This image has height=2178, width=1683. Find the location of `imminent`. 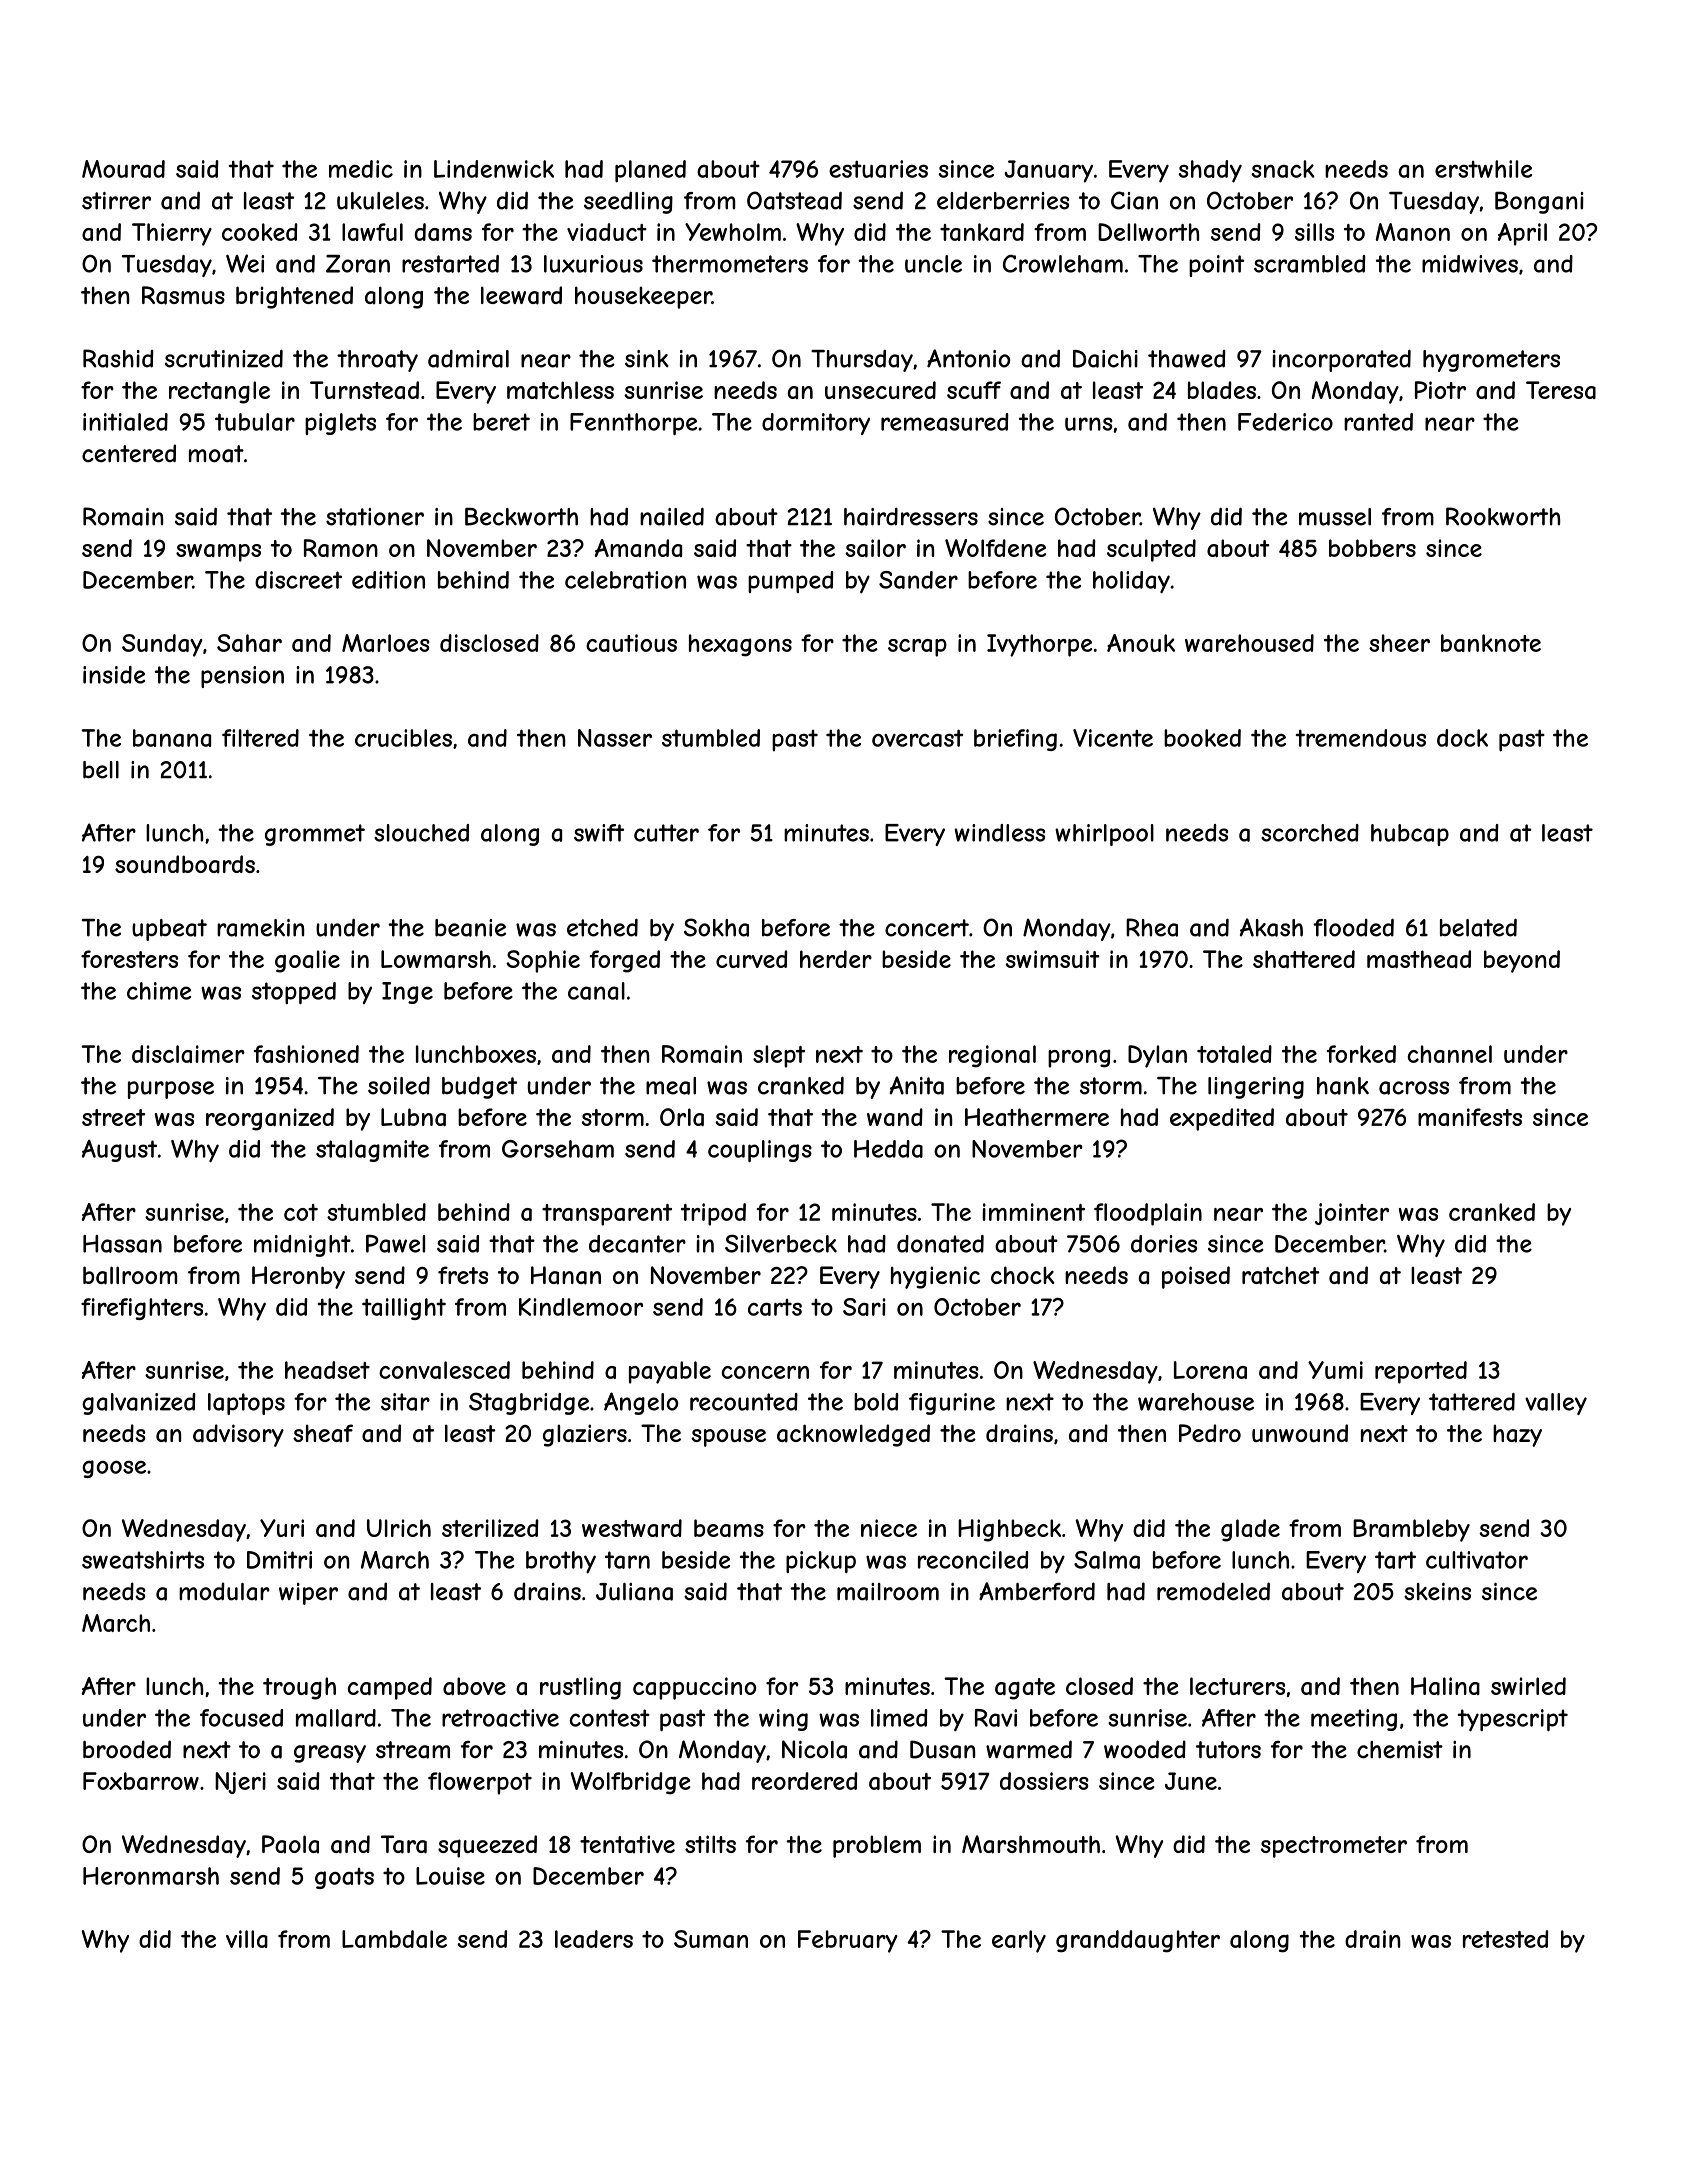

imminent is located at coordinates (1033, 1212).
